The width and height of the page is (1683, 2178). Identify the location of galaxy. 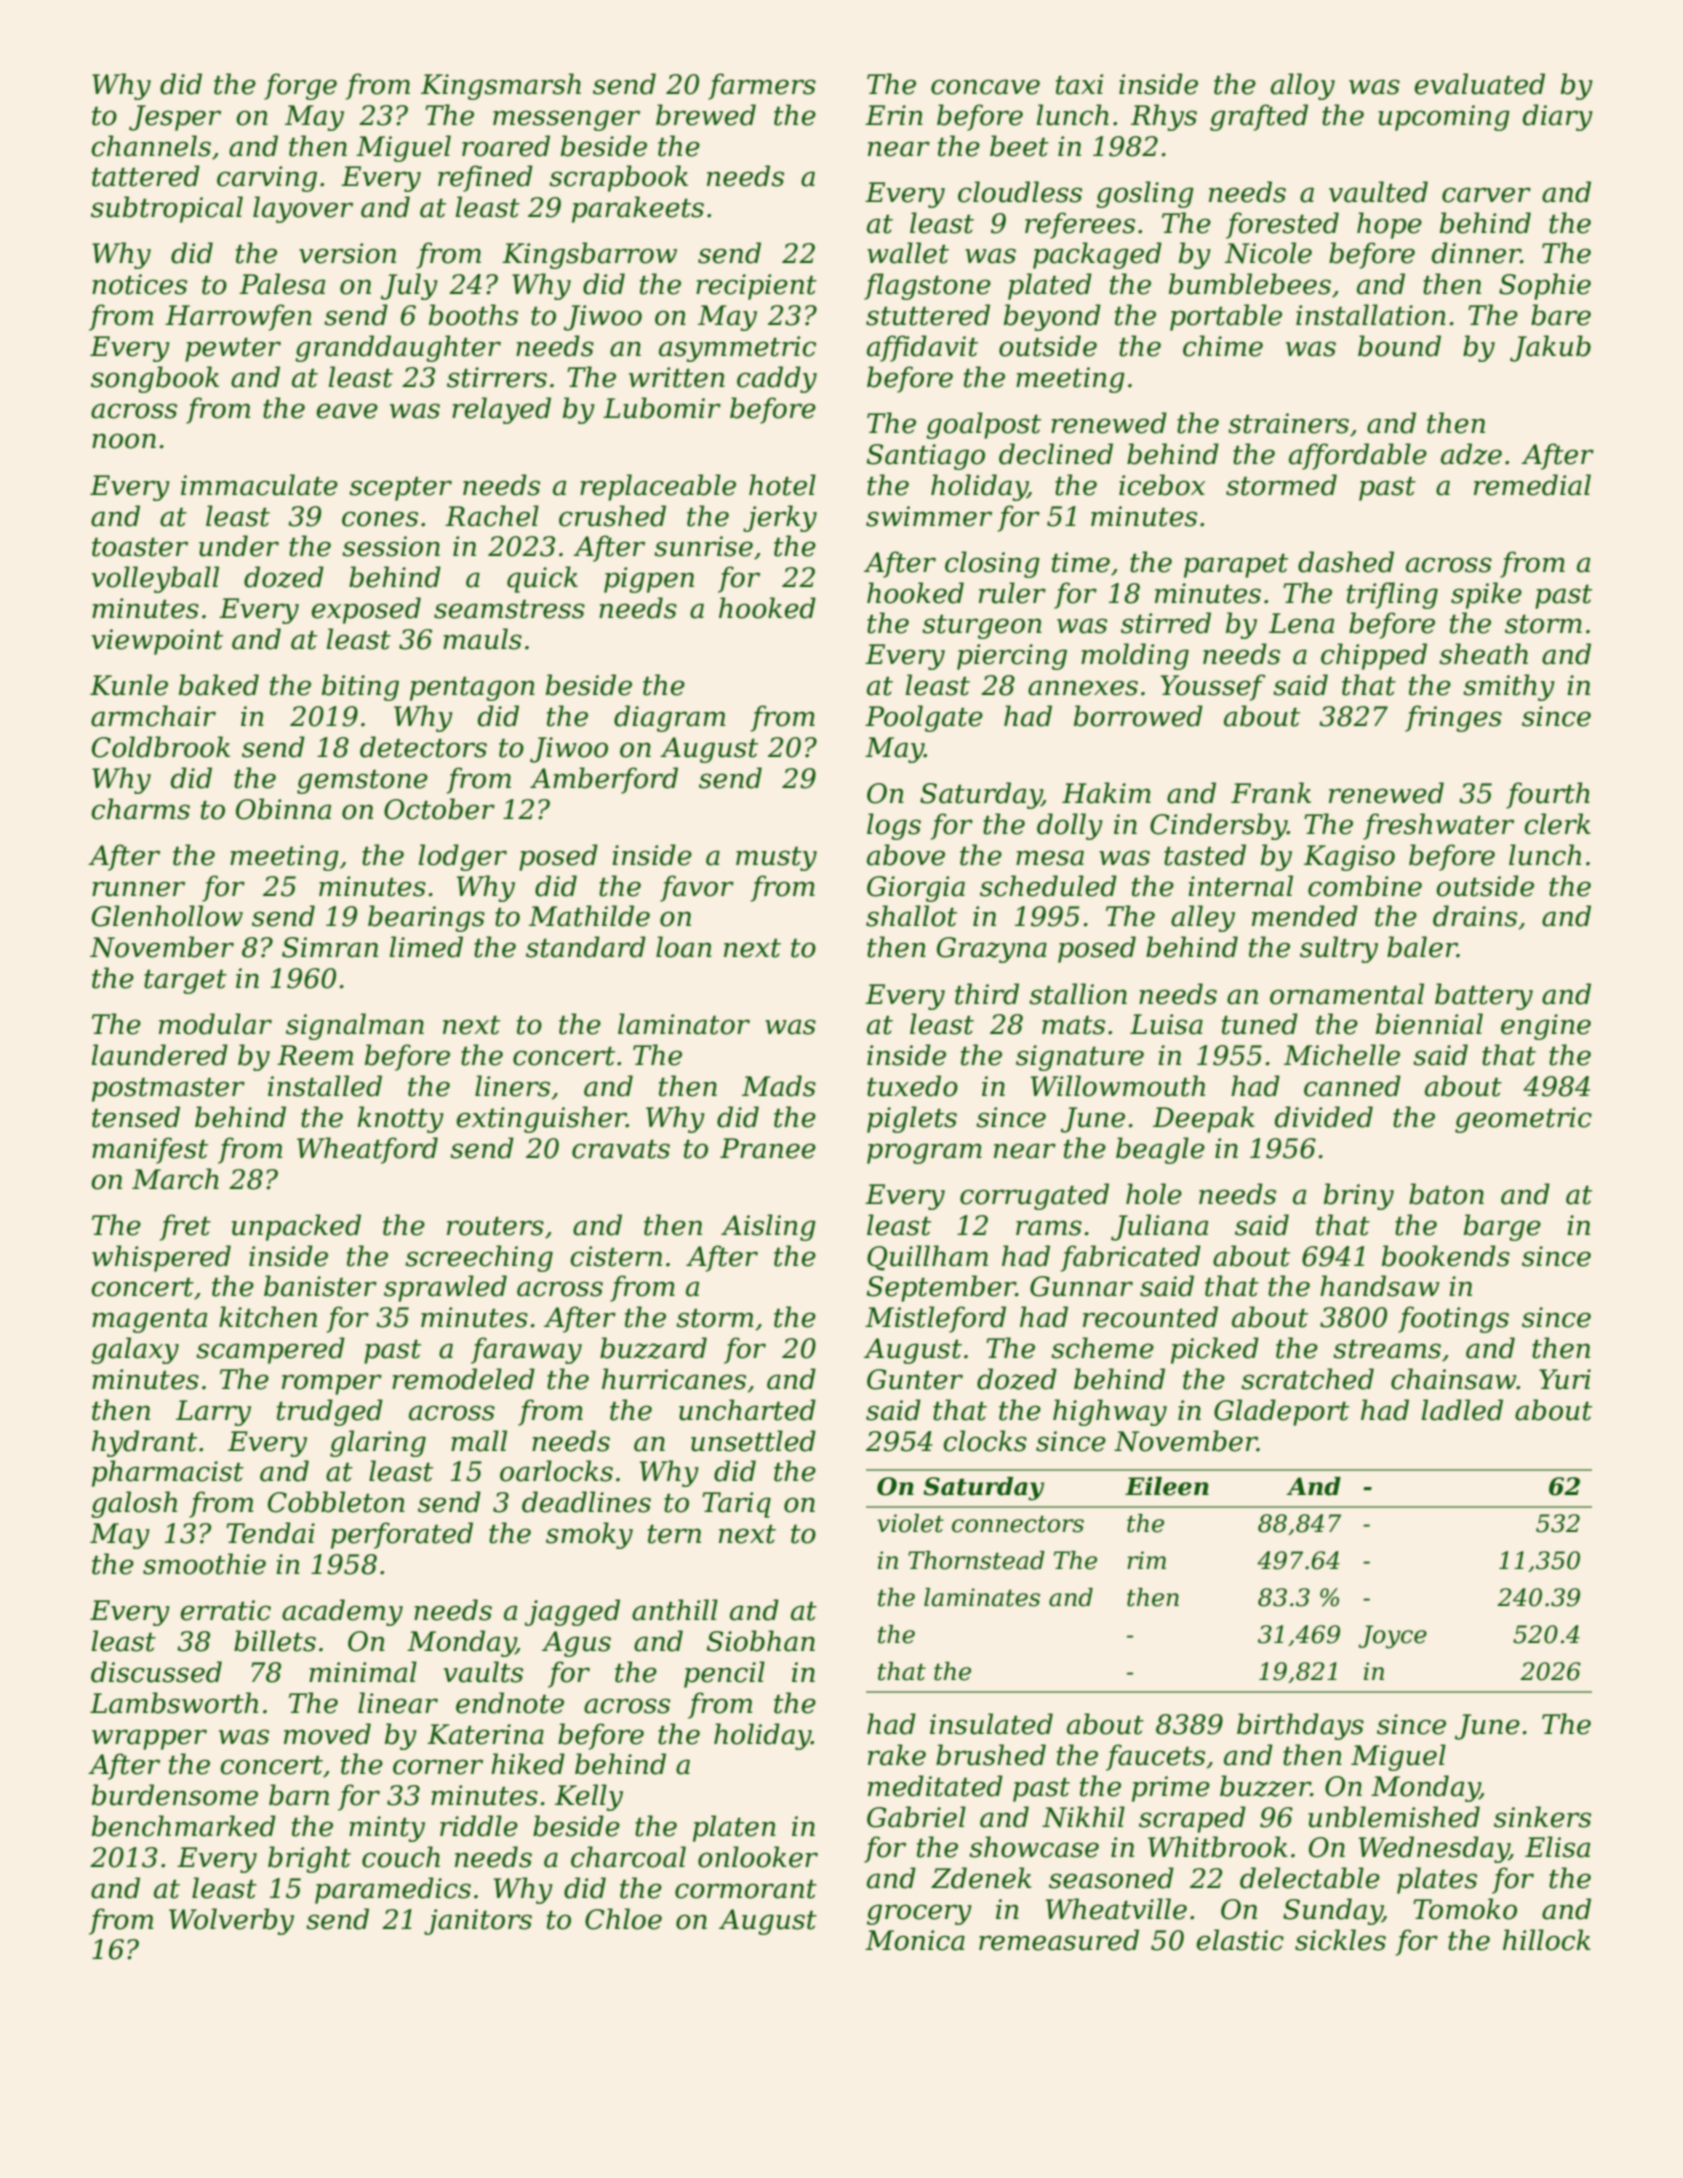
(135, 1350).
